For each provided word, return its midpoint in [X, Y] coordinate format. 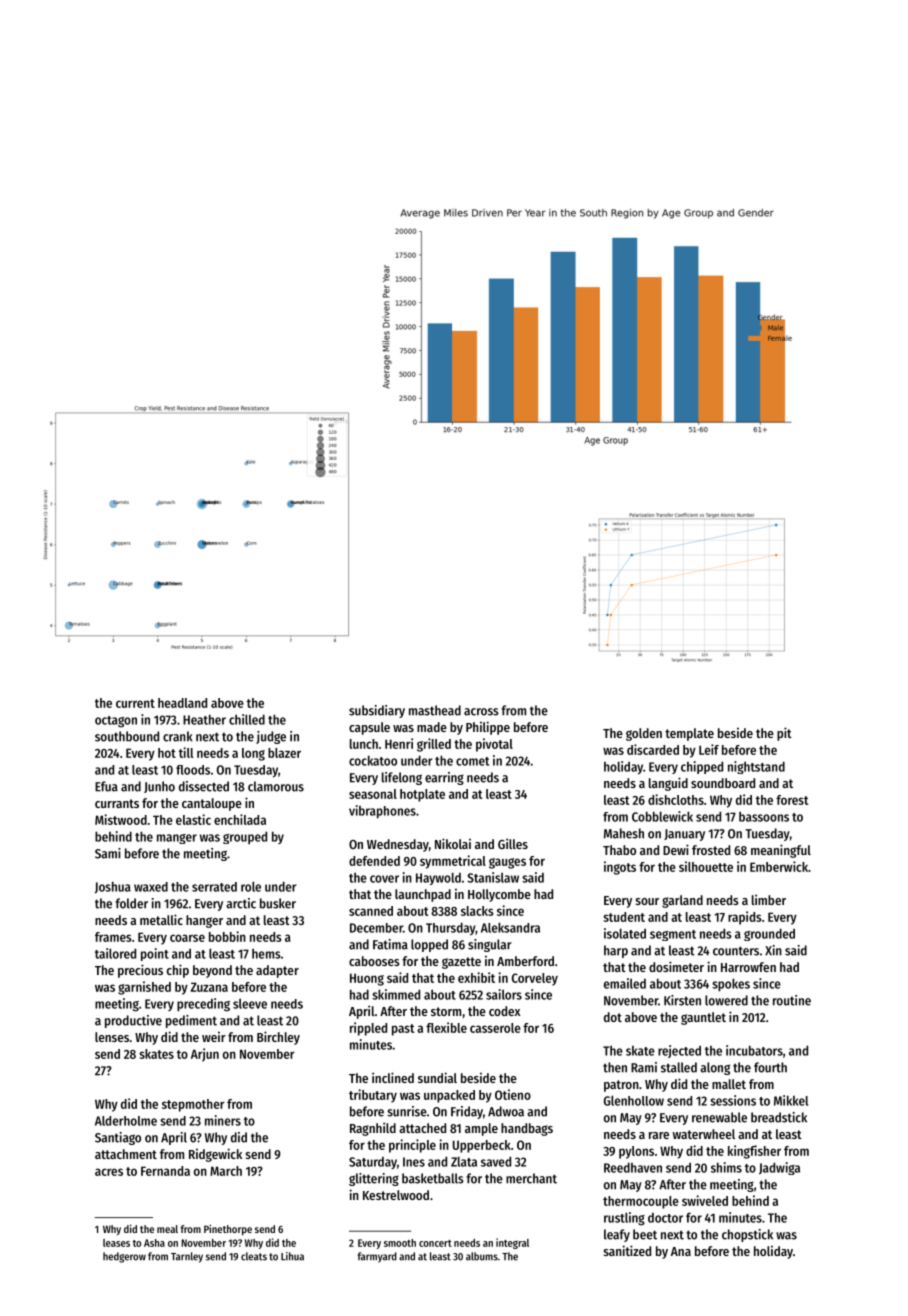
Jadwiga [779, 1168]
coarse [187, 938]
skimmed [396, 994]
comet [472, 761]
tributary [373, 1096]
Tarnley [187, 1257]
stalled [679, 1067]
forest [792, 800]
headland [182, 703]
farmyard [377, 1257]
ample [481, 1129]
